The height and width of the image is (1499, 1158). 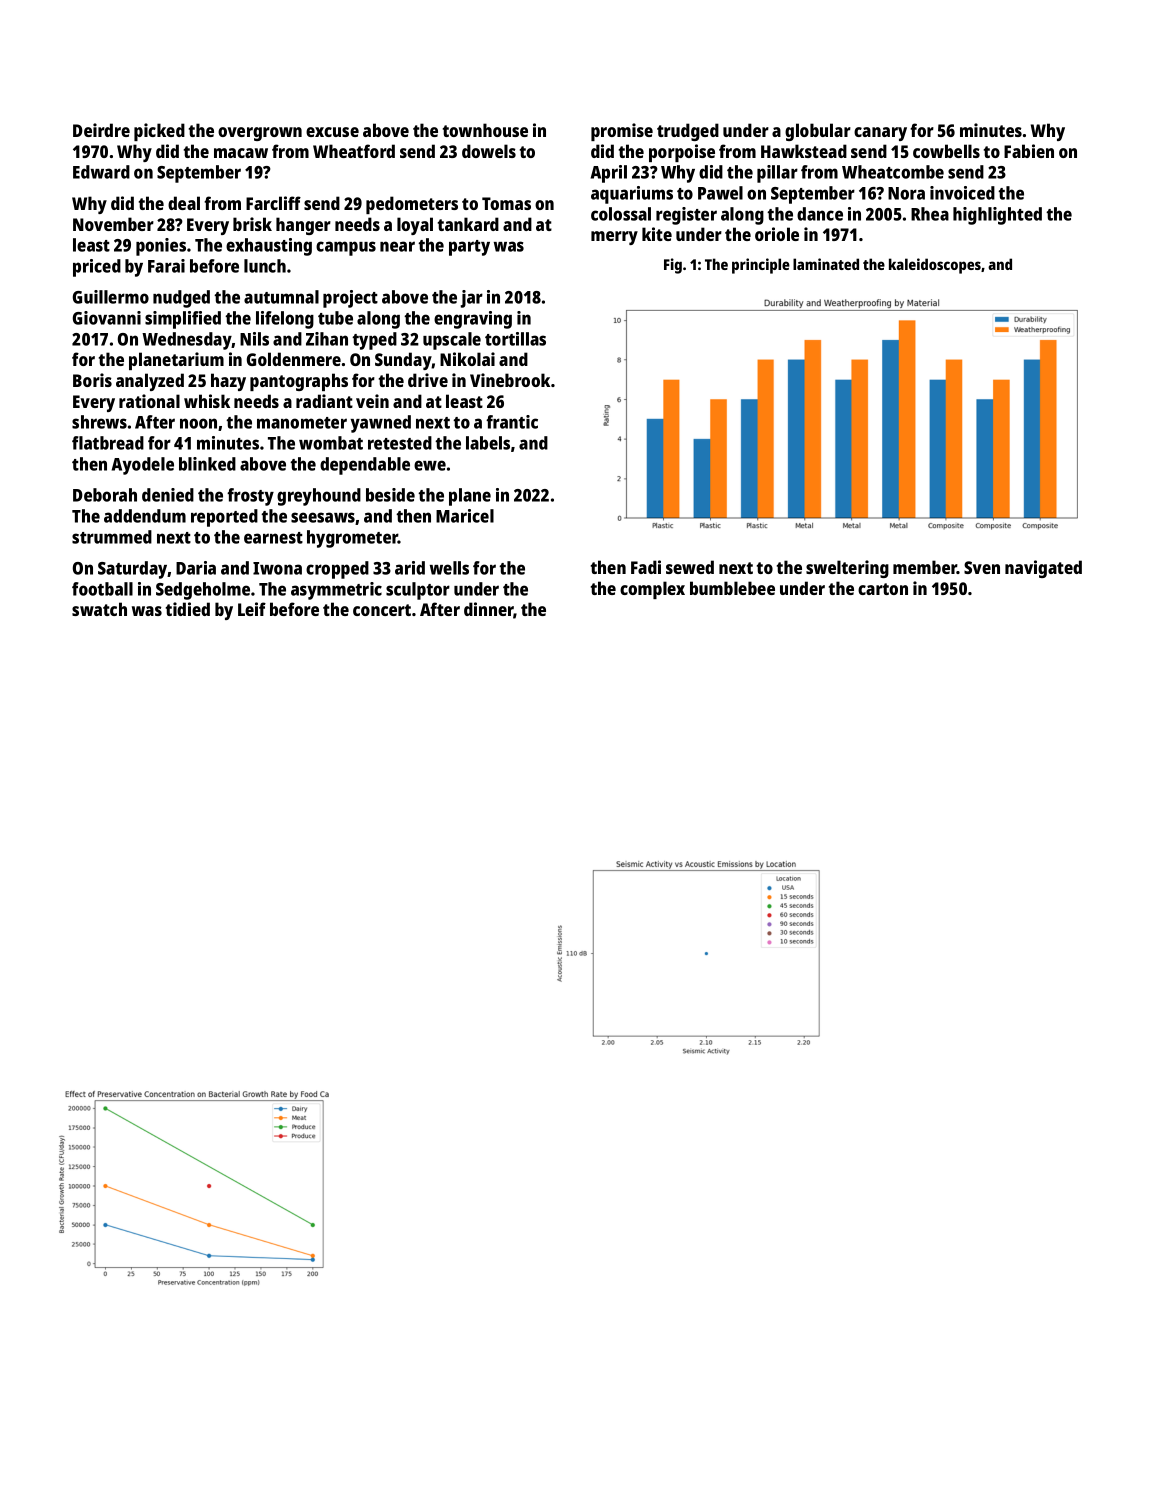 What do you see at coordinates (302, 423) in the image?
I see `manometer` at bounding box center [302, 423].
